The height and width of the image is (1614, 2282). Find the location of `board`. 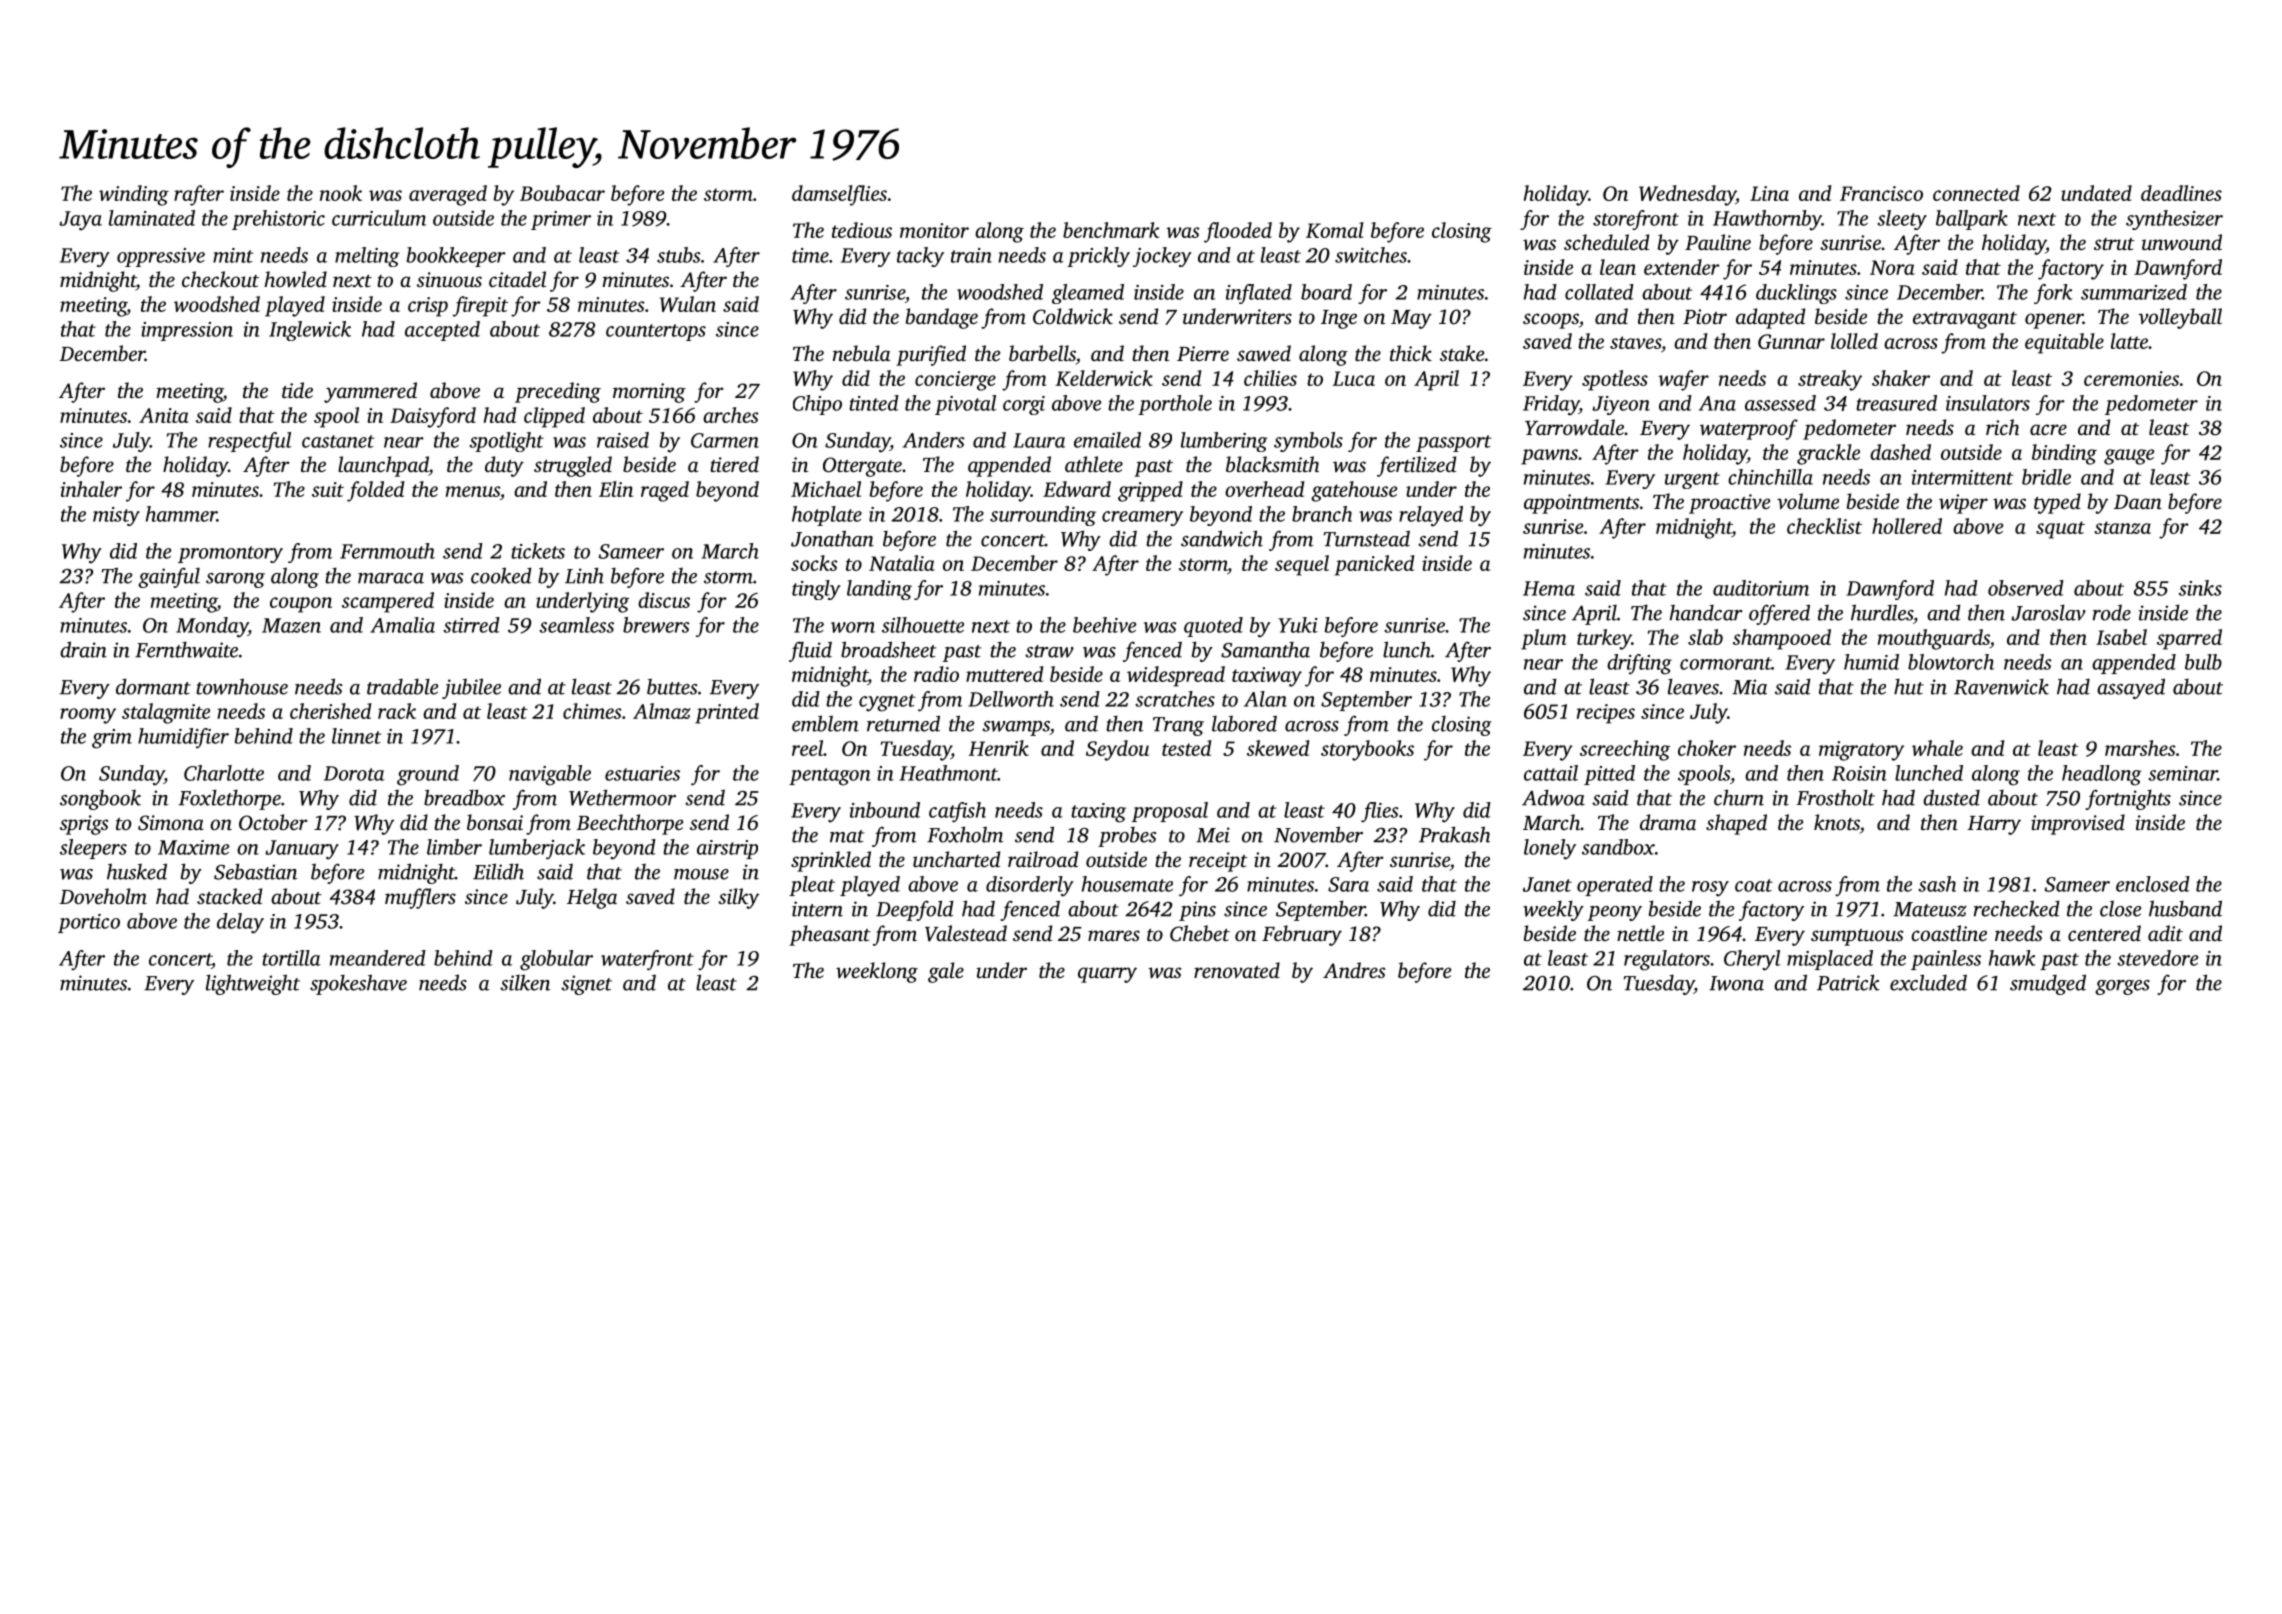

board is located at coordinates (1326, 292).
